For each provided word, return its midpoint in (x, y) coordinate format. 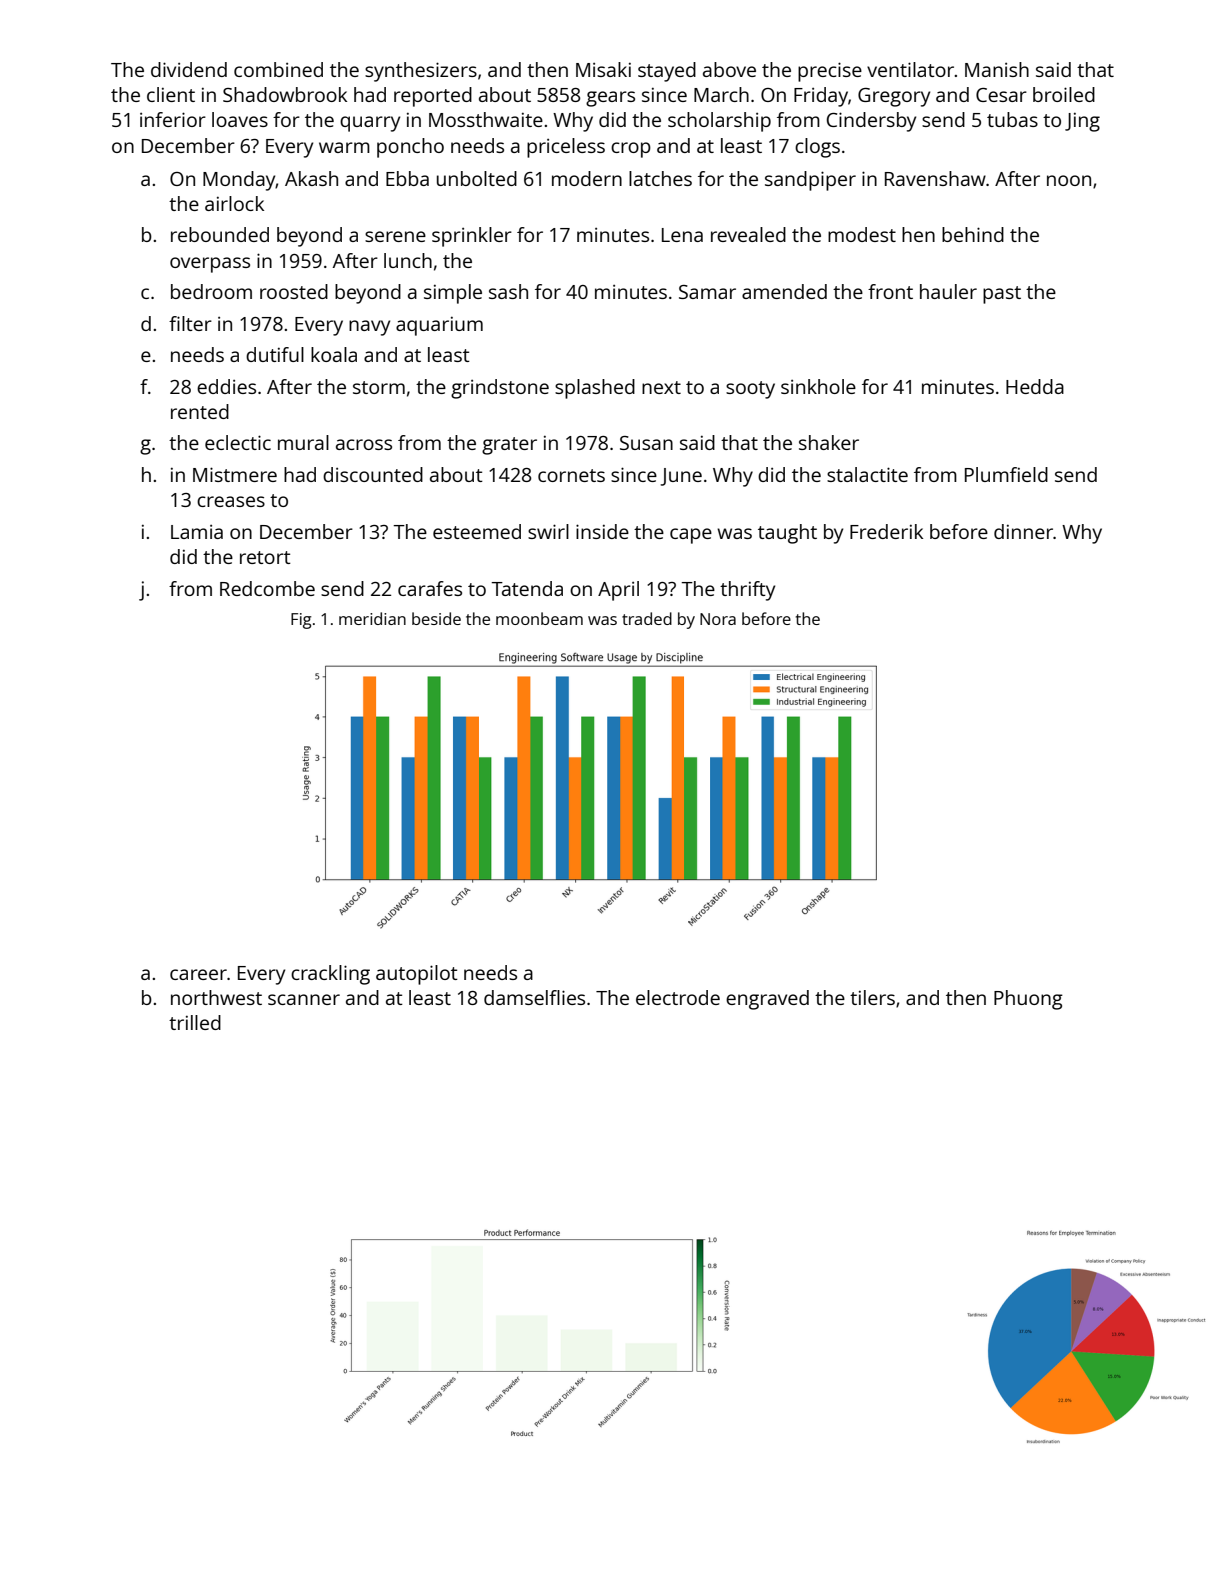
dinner (1023, 531)
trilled (195, 1022)
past (1002, 295)
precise (830, 72)
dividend (189, 69)
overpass (210, 265)
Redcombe (267, 588)
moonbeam (539, 618)
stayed (667, 72)
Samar (707, 292)
